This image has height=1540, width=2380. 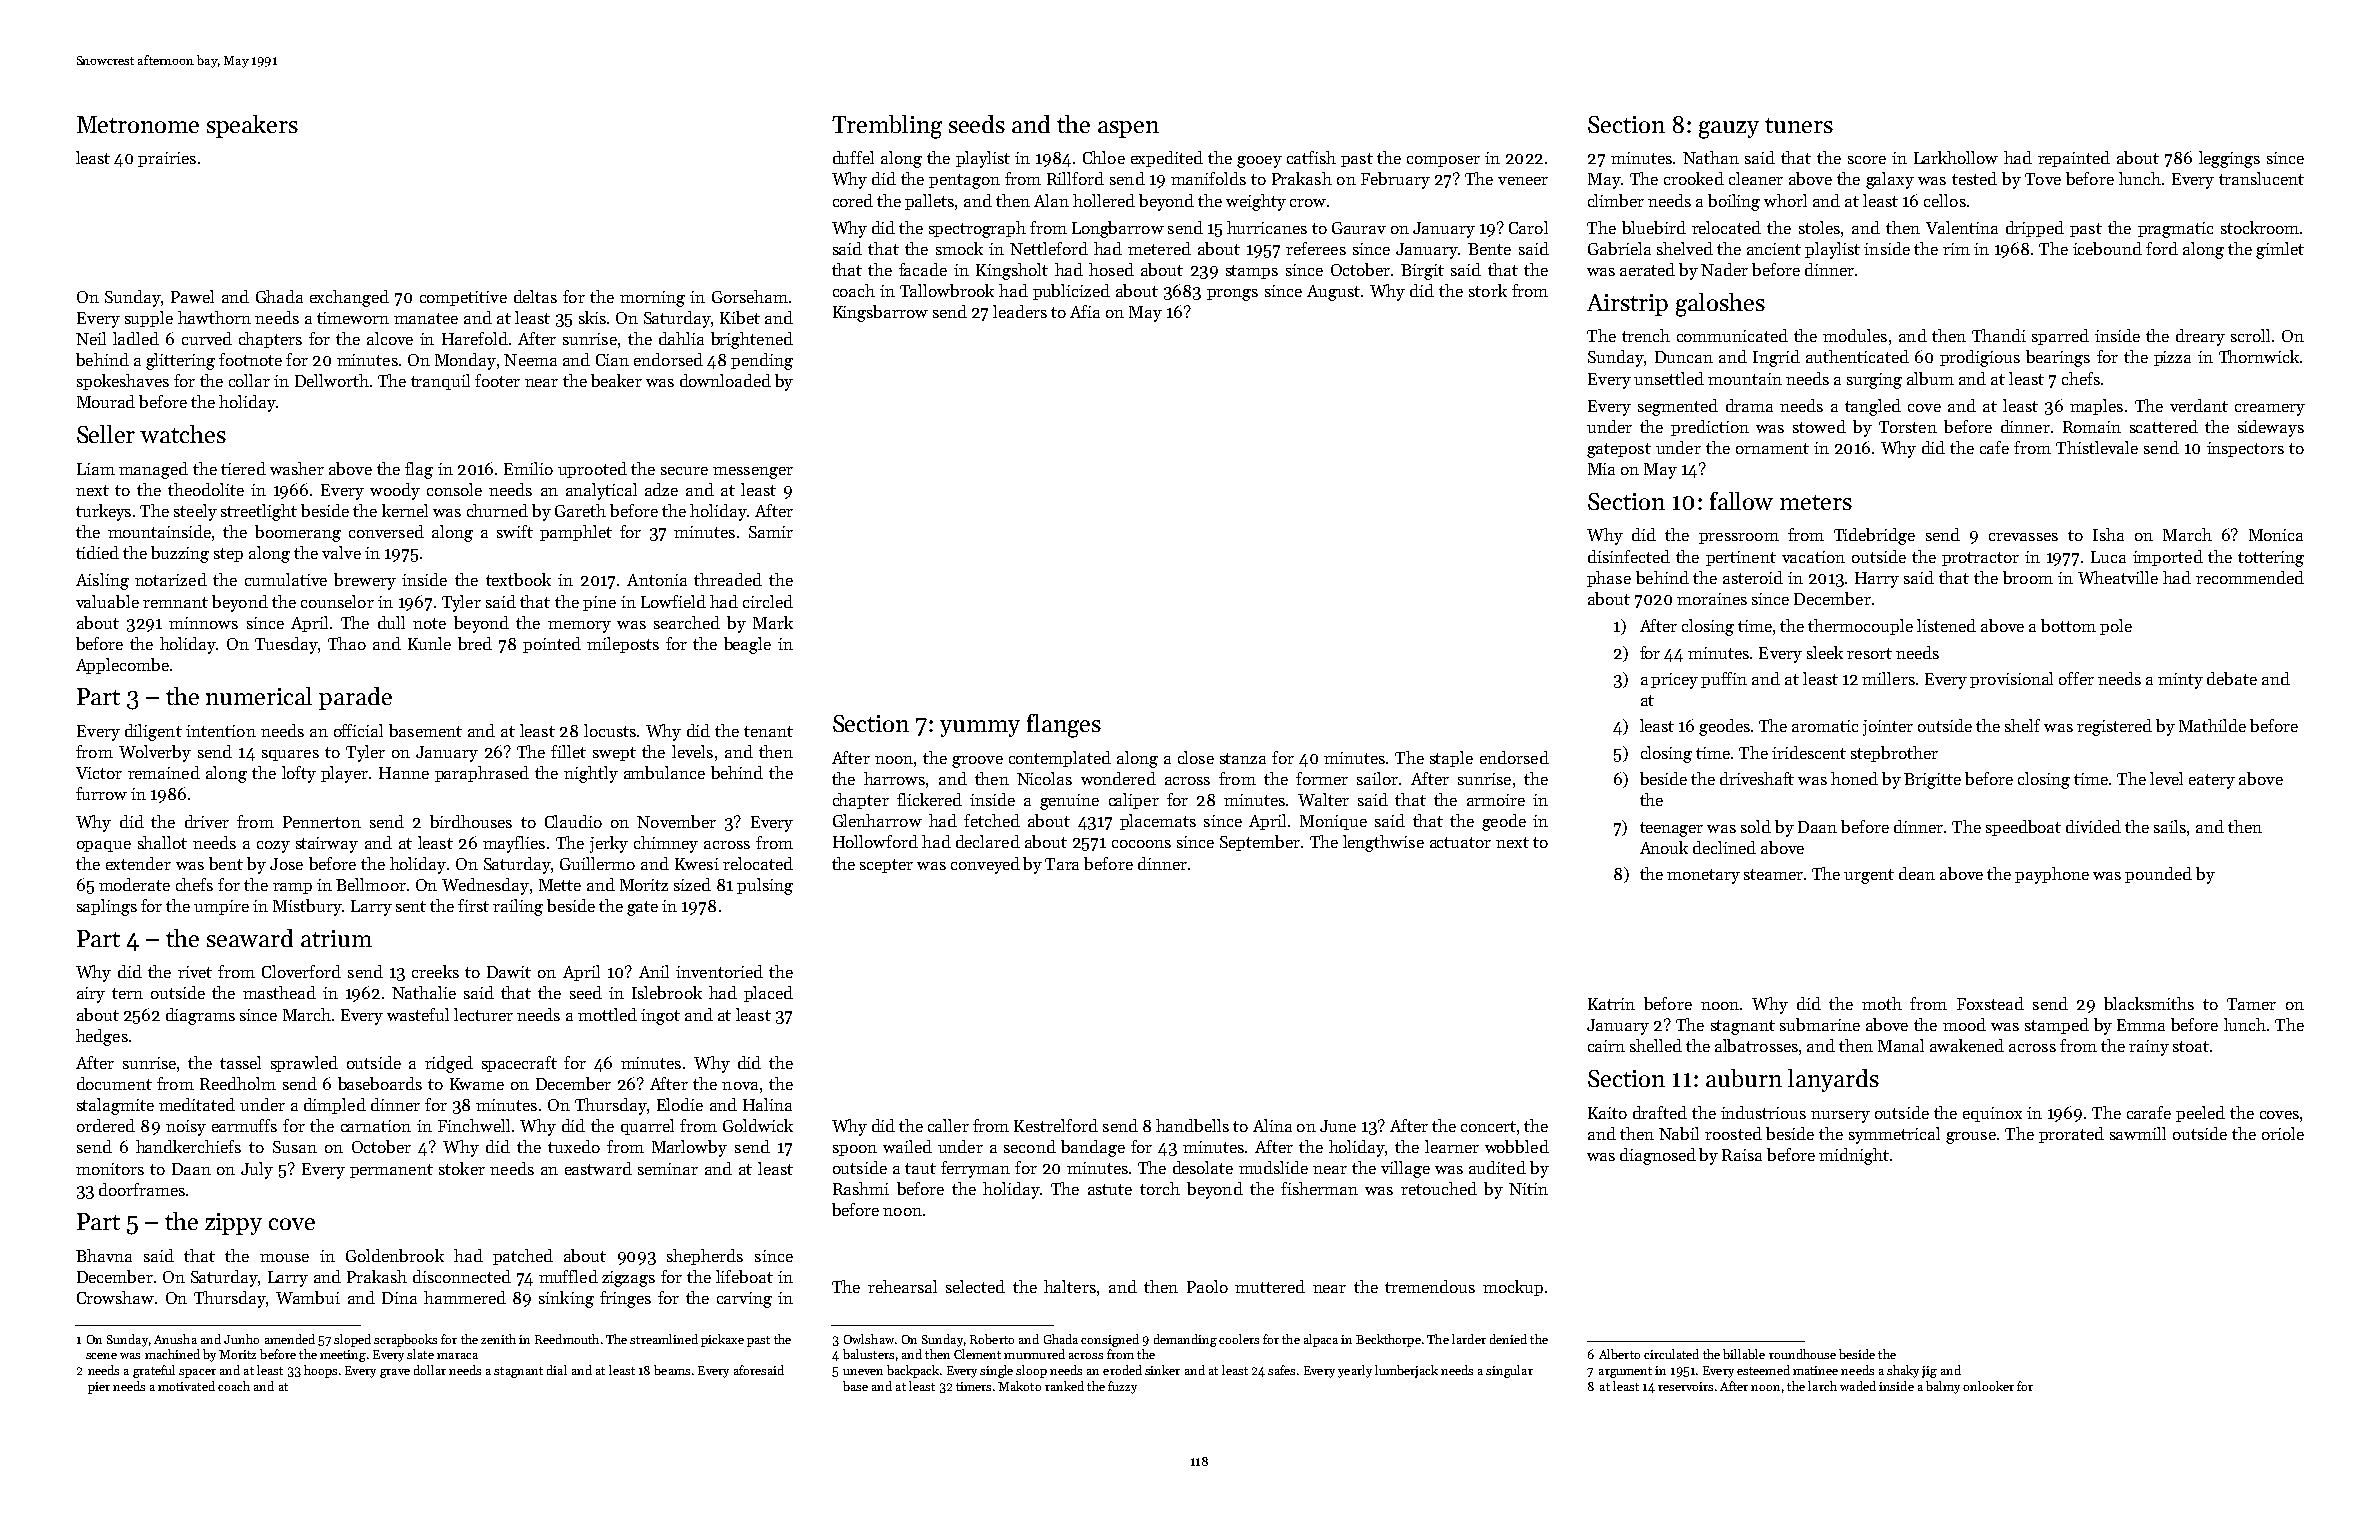 What do you see at coordinates (106, 434) in the image?
I see `Seller` at bounding box center [106, 434].
